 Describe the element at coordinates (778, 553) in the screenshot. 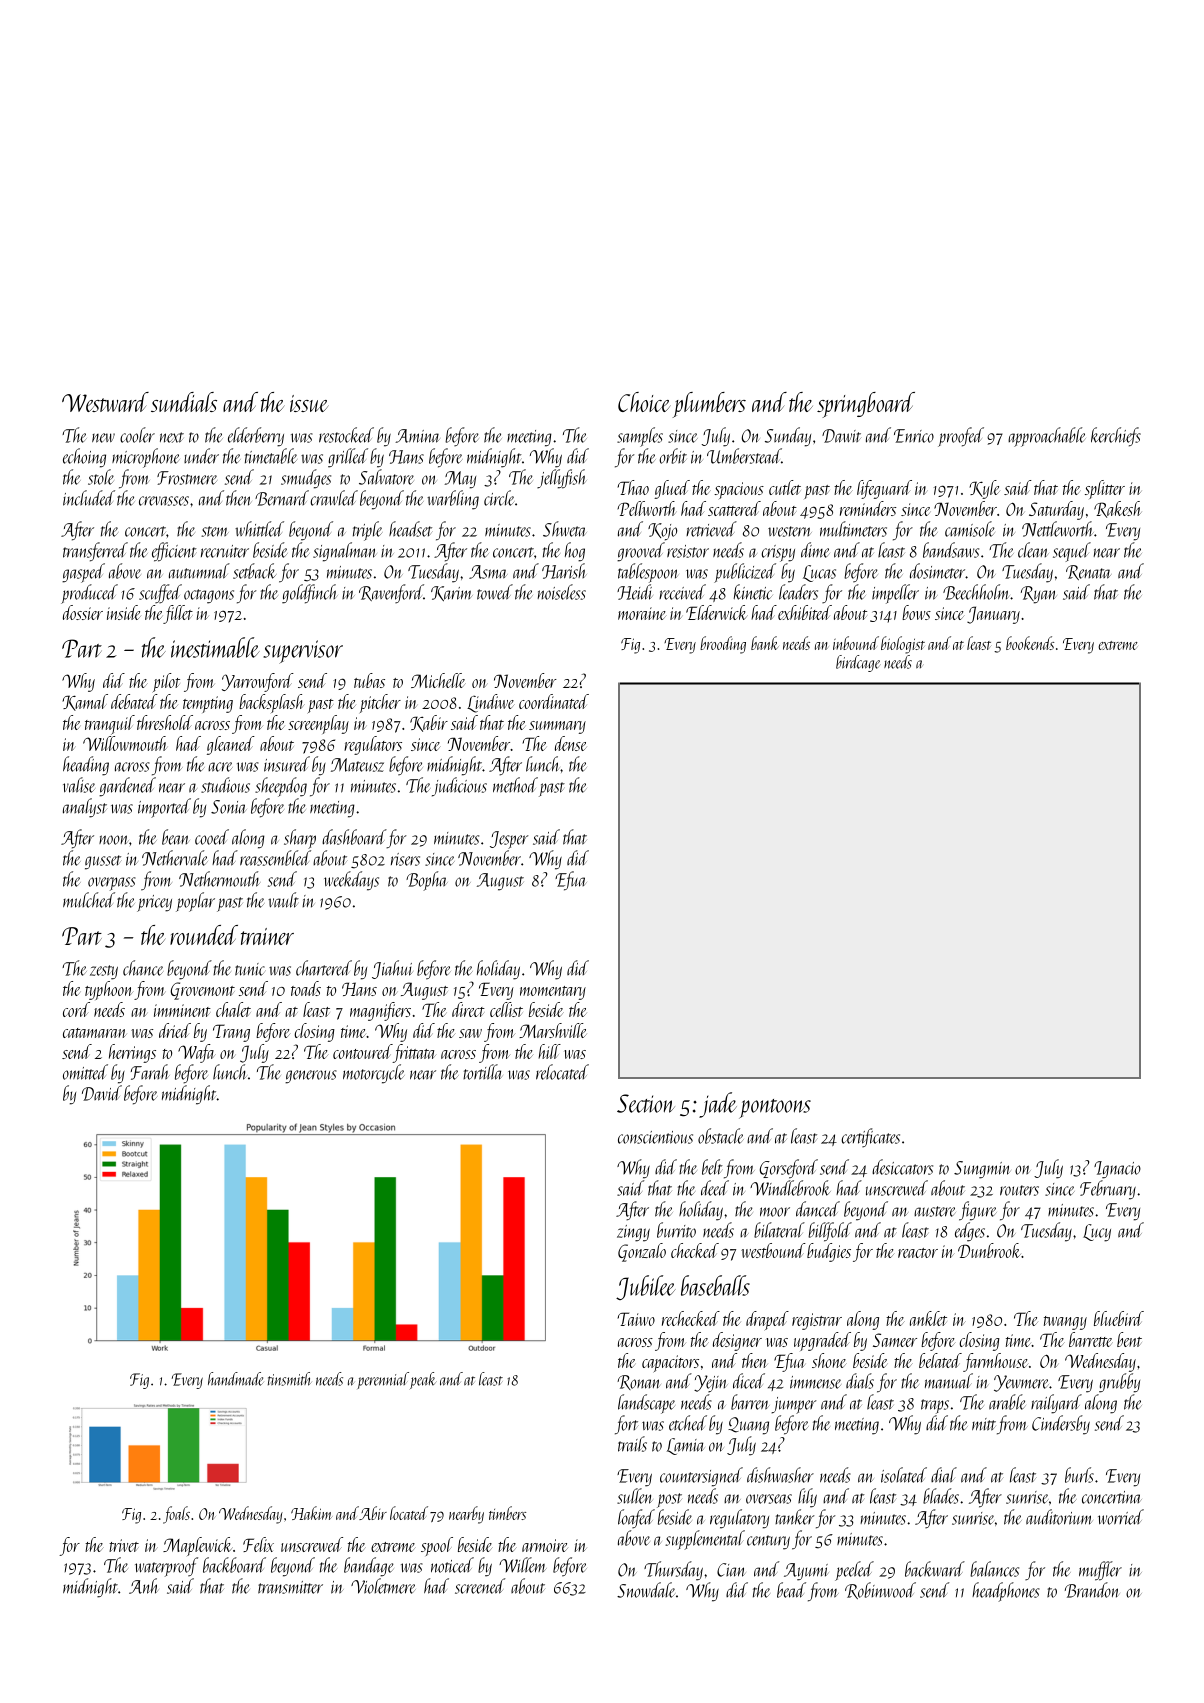

I see `crispy` at that location.
